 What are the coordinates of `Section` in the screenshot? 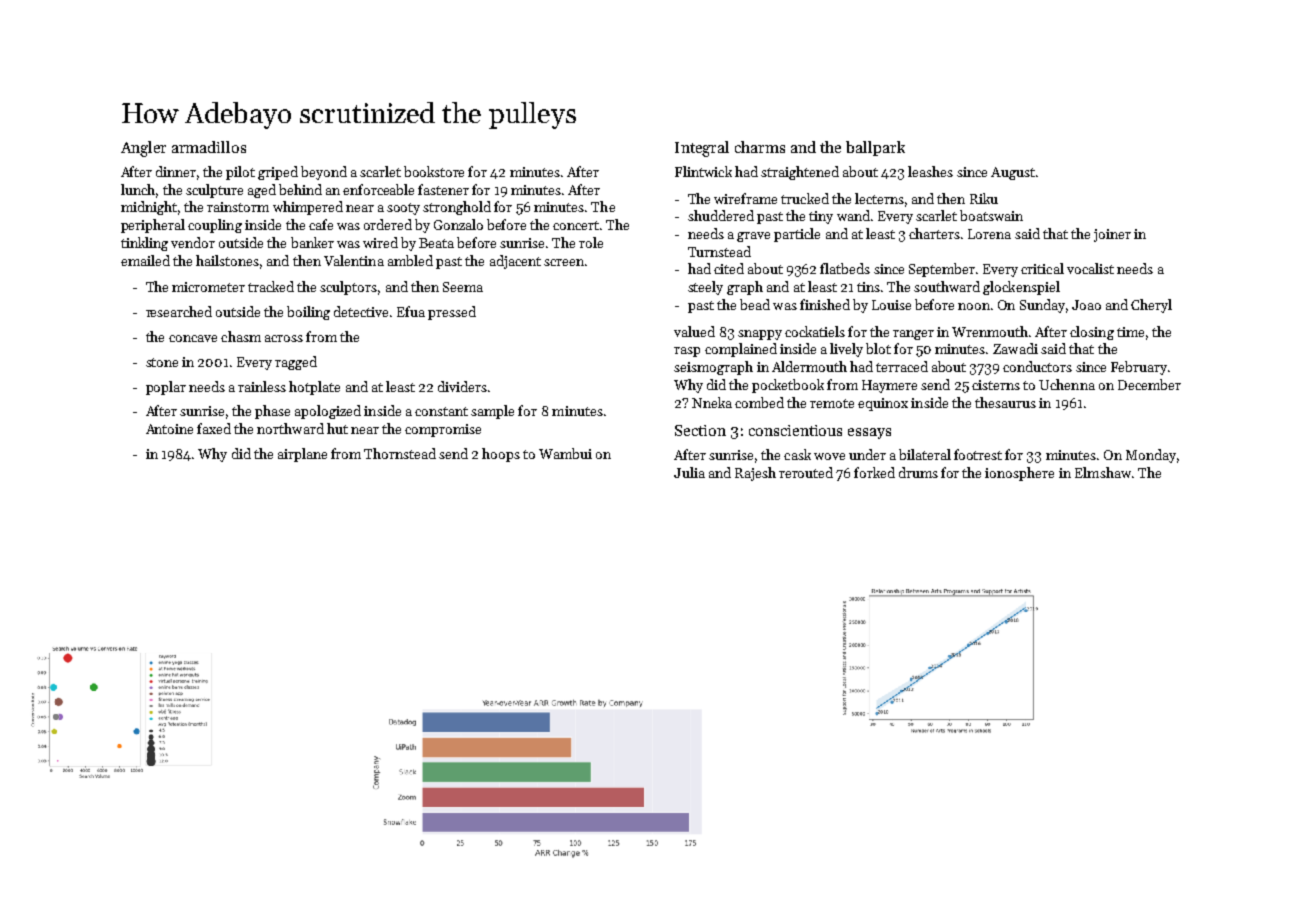 It's located at (700, 430).
